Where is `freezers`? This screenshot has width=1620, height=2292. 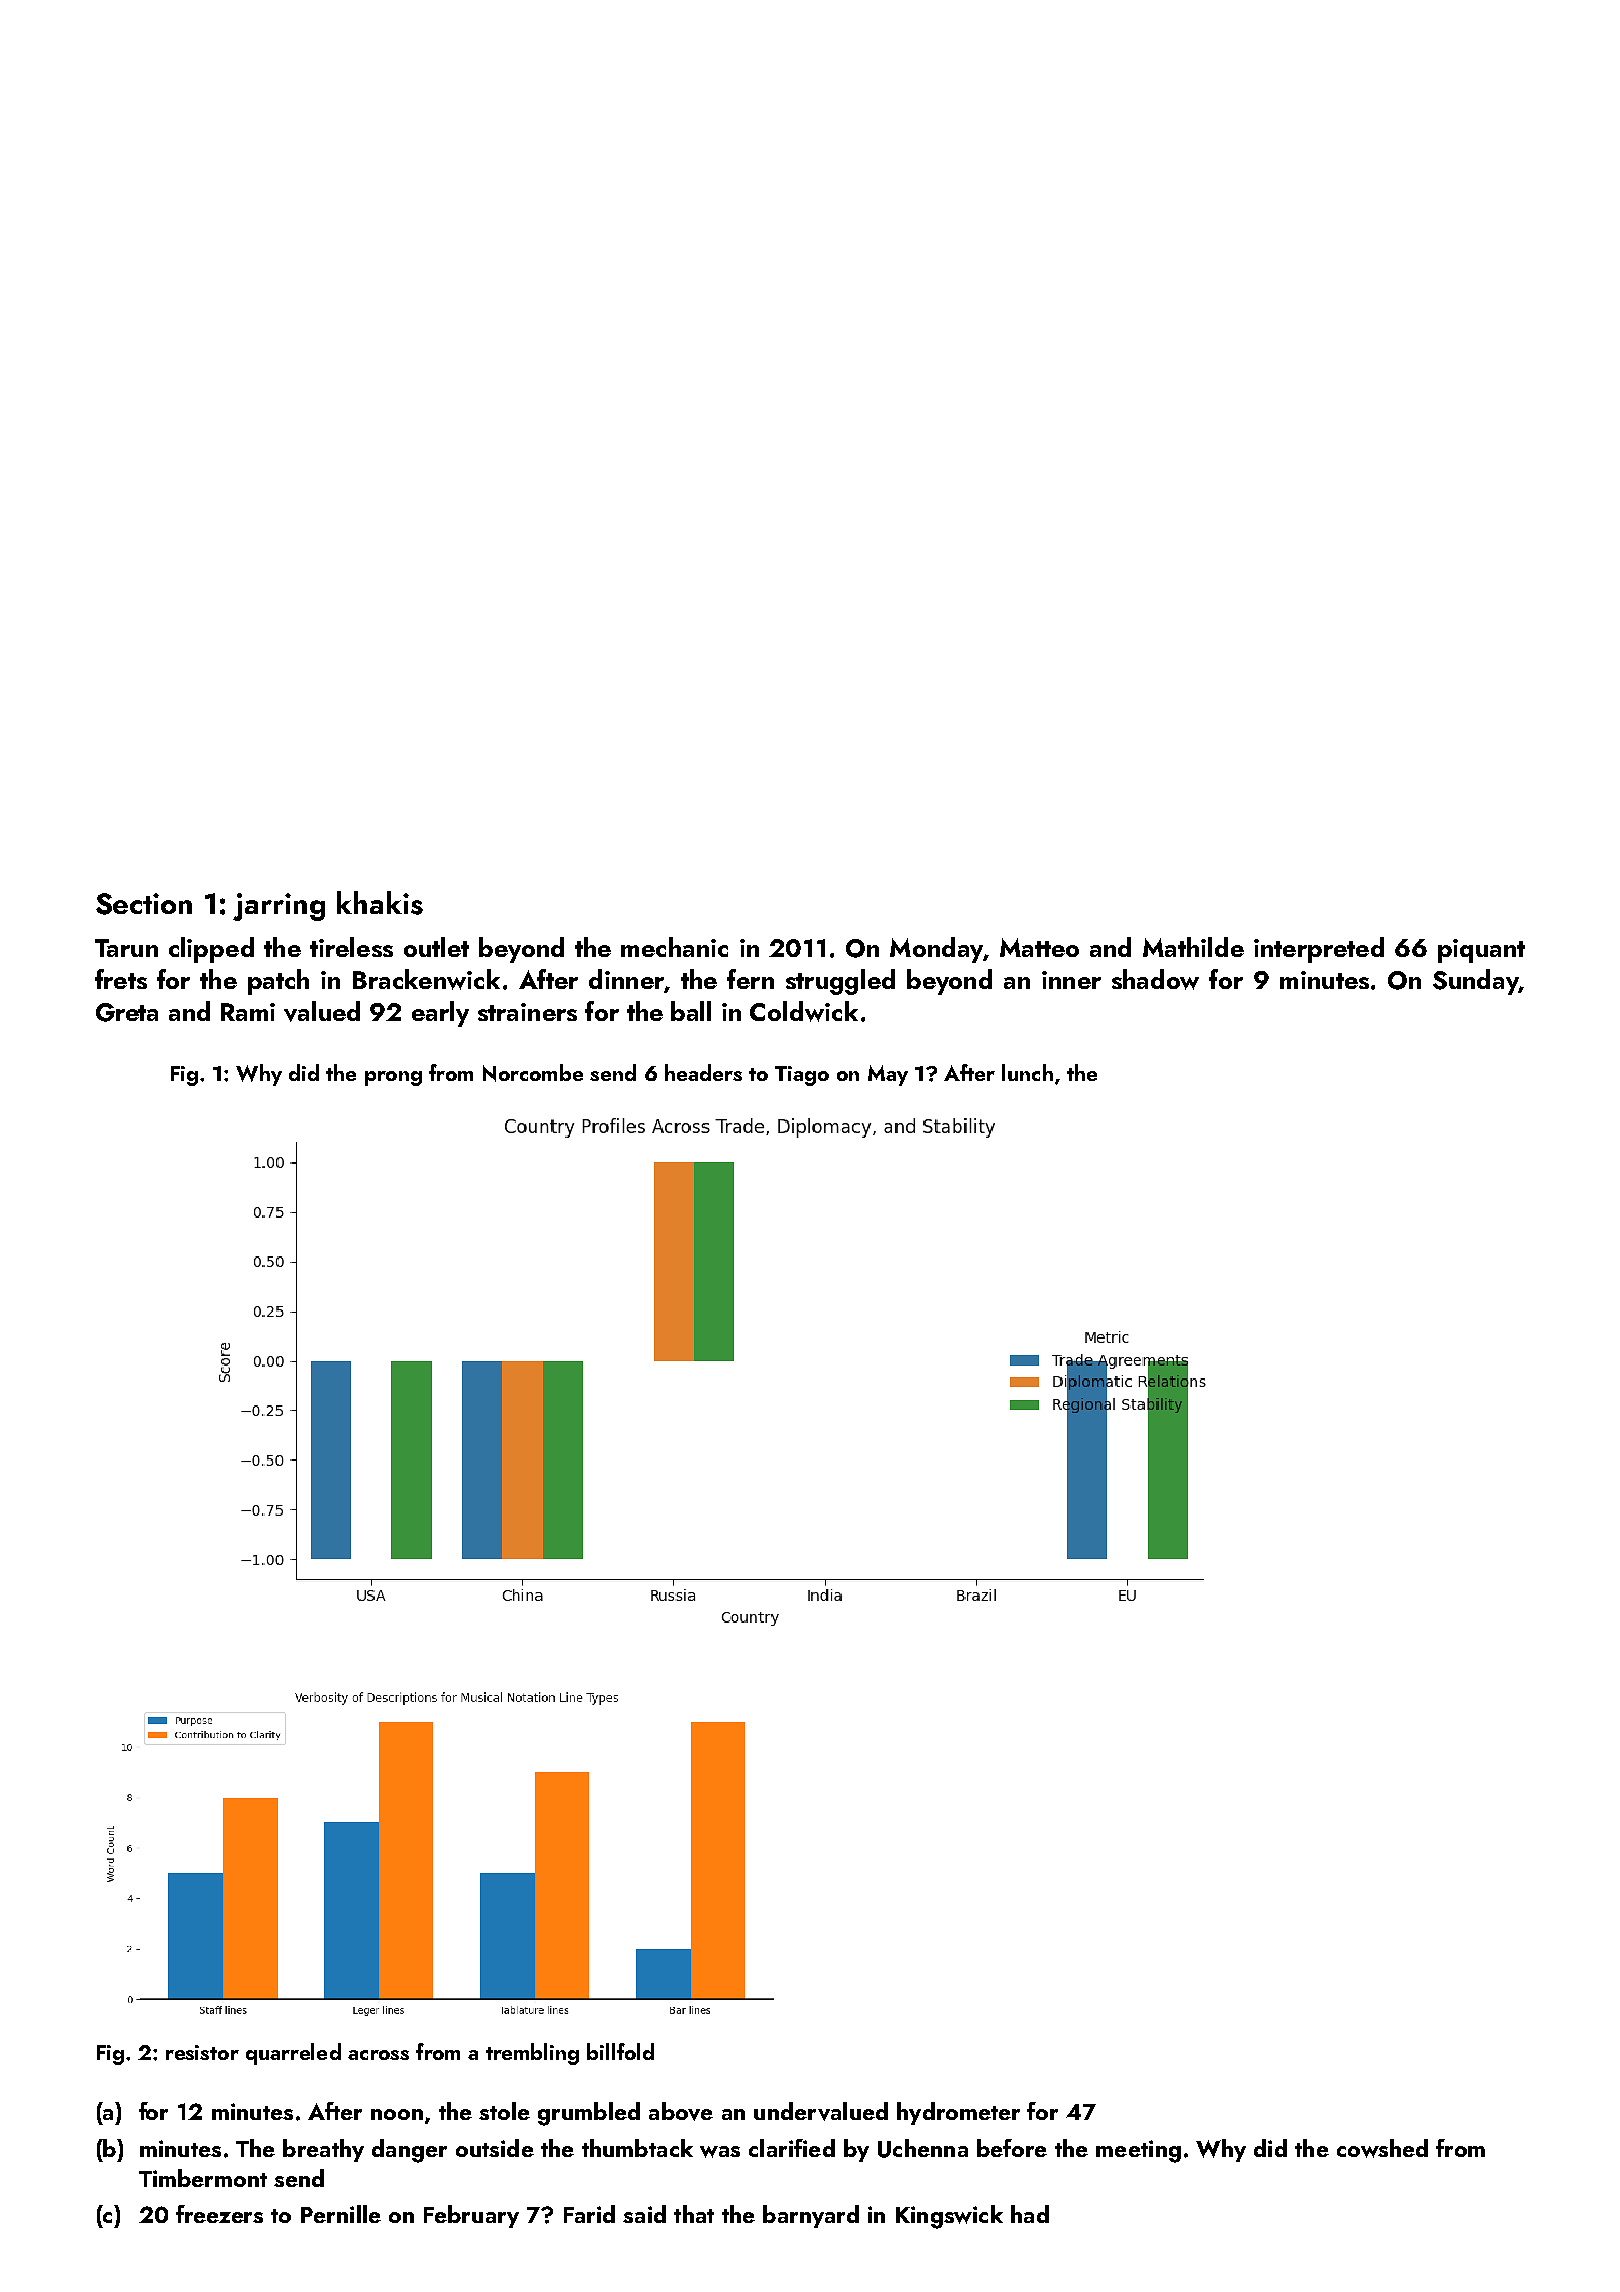 freezers is located at coordinates (219, 2214).
